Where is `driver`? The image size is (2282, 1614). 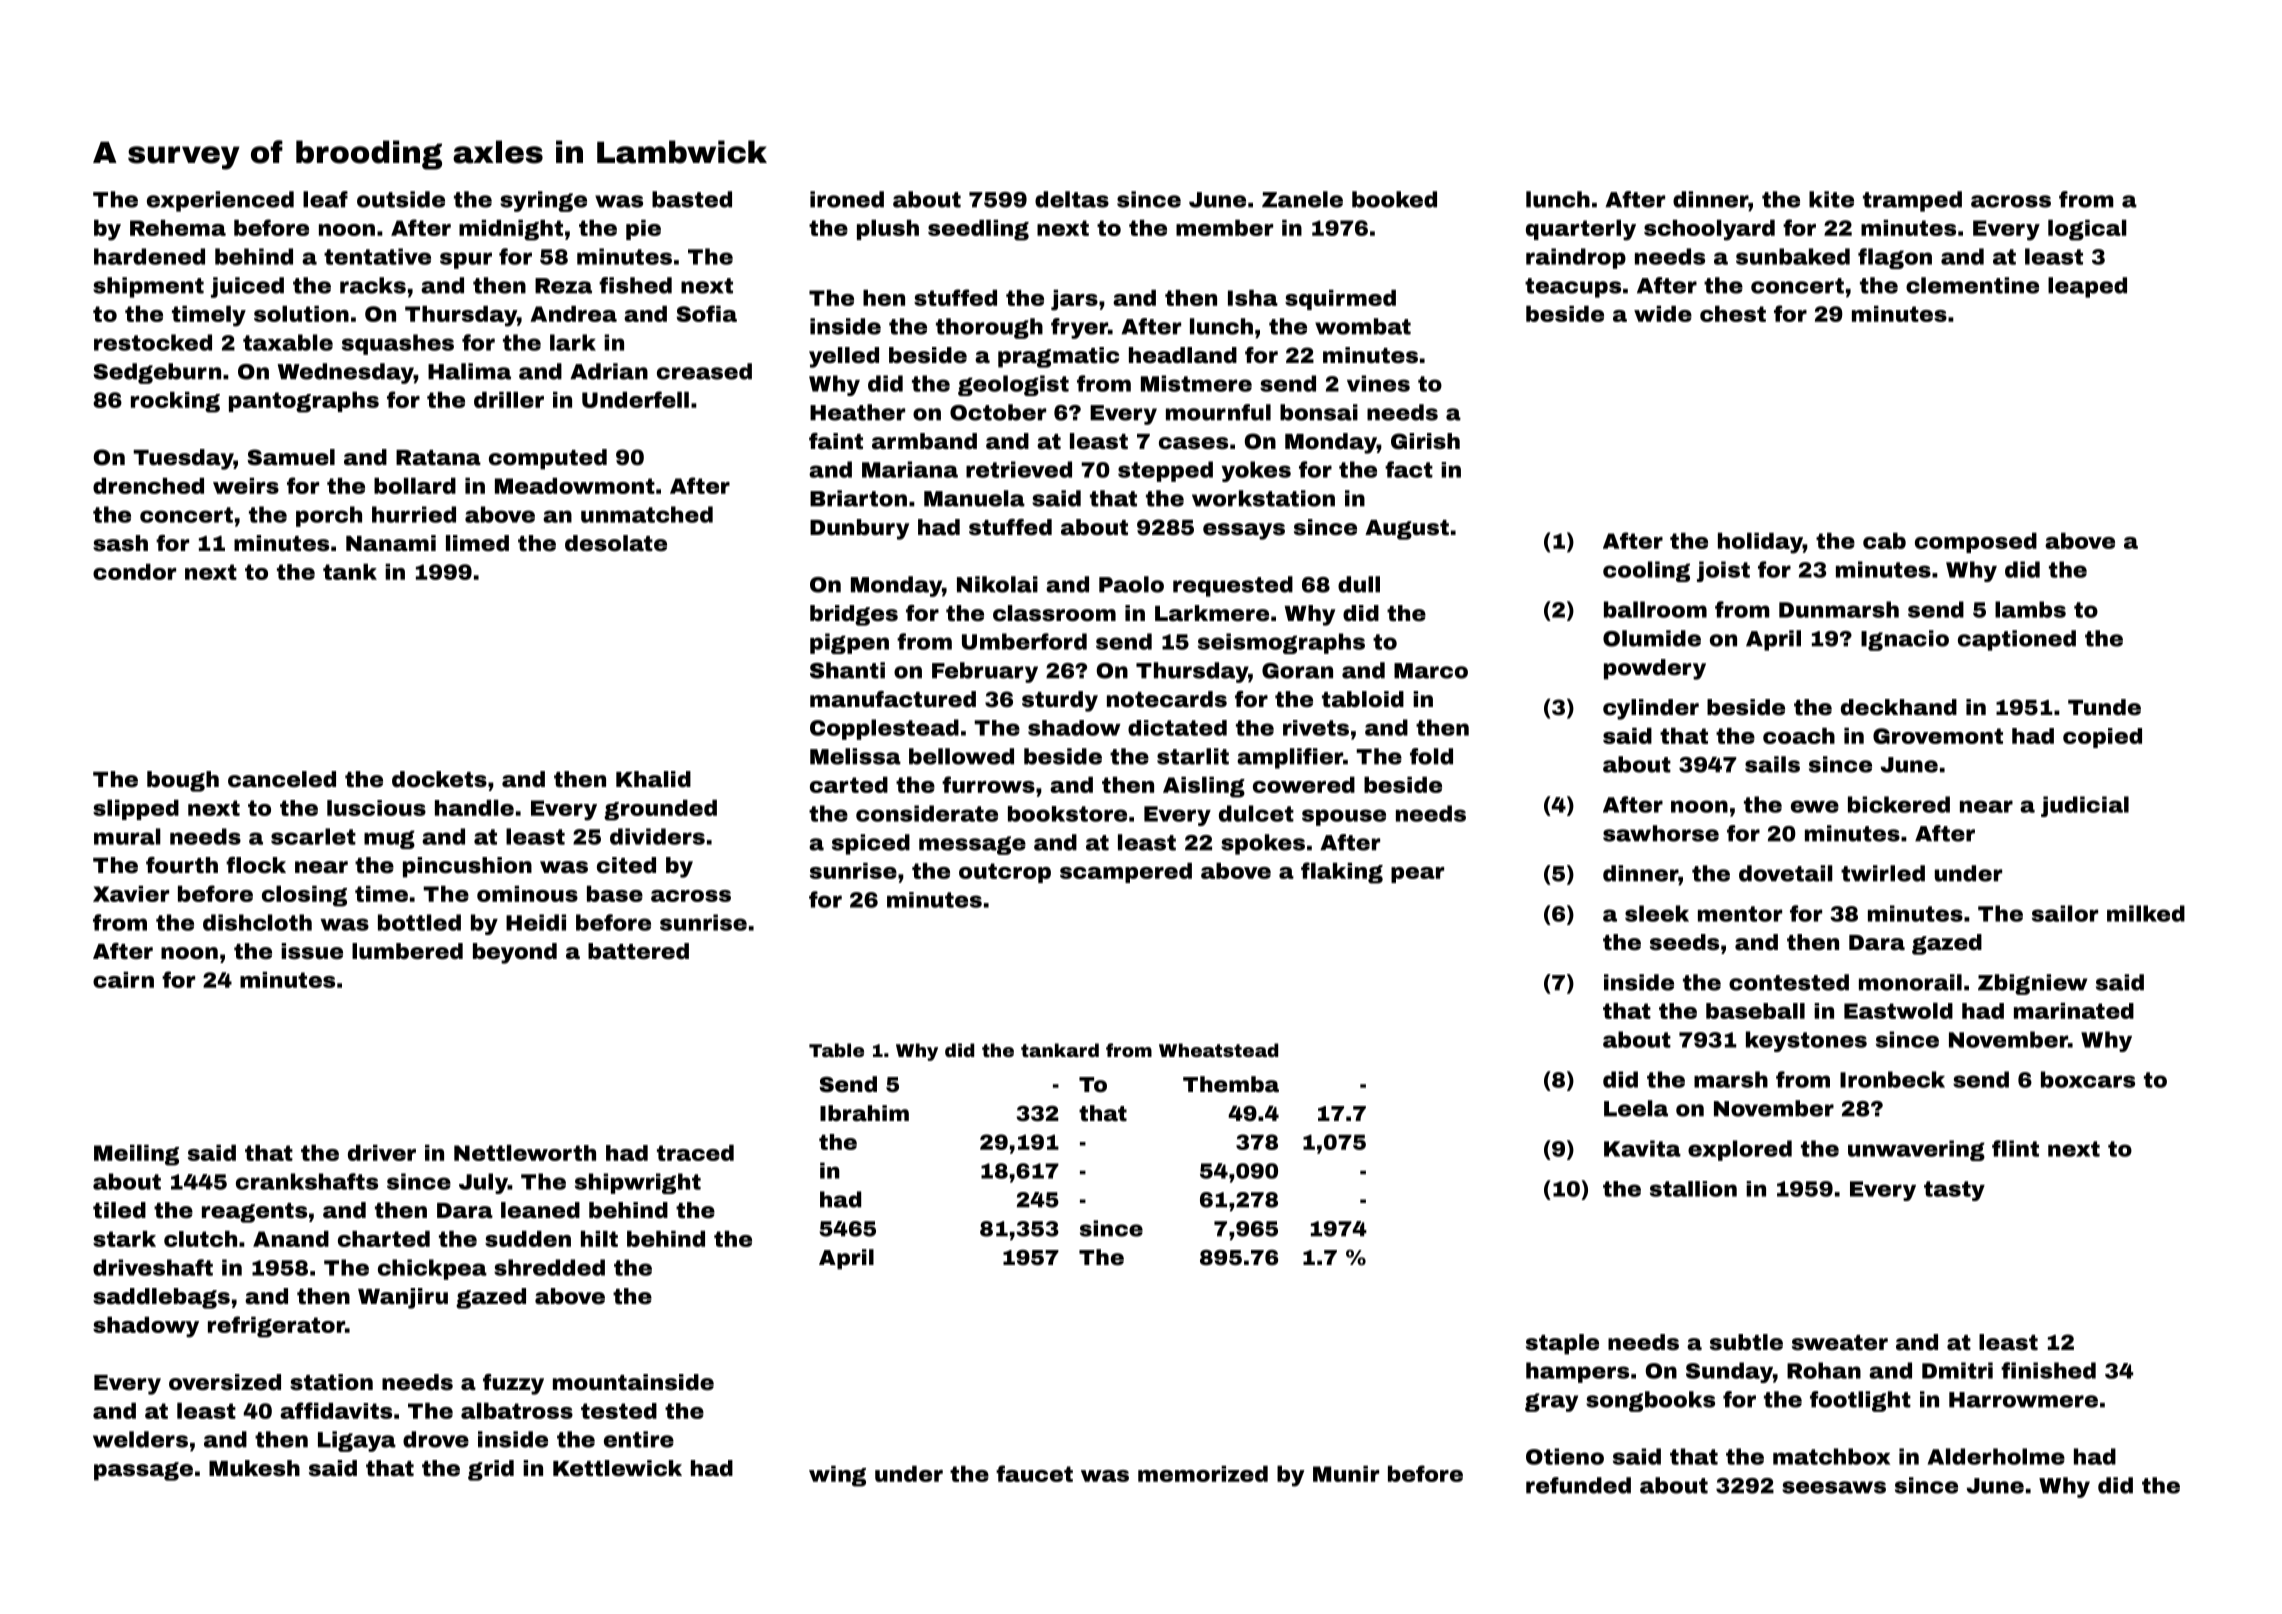
driver is located at coordinates (382, 1153).
